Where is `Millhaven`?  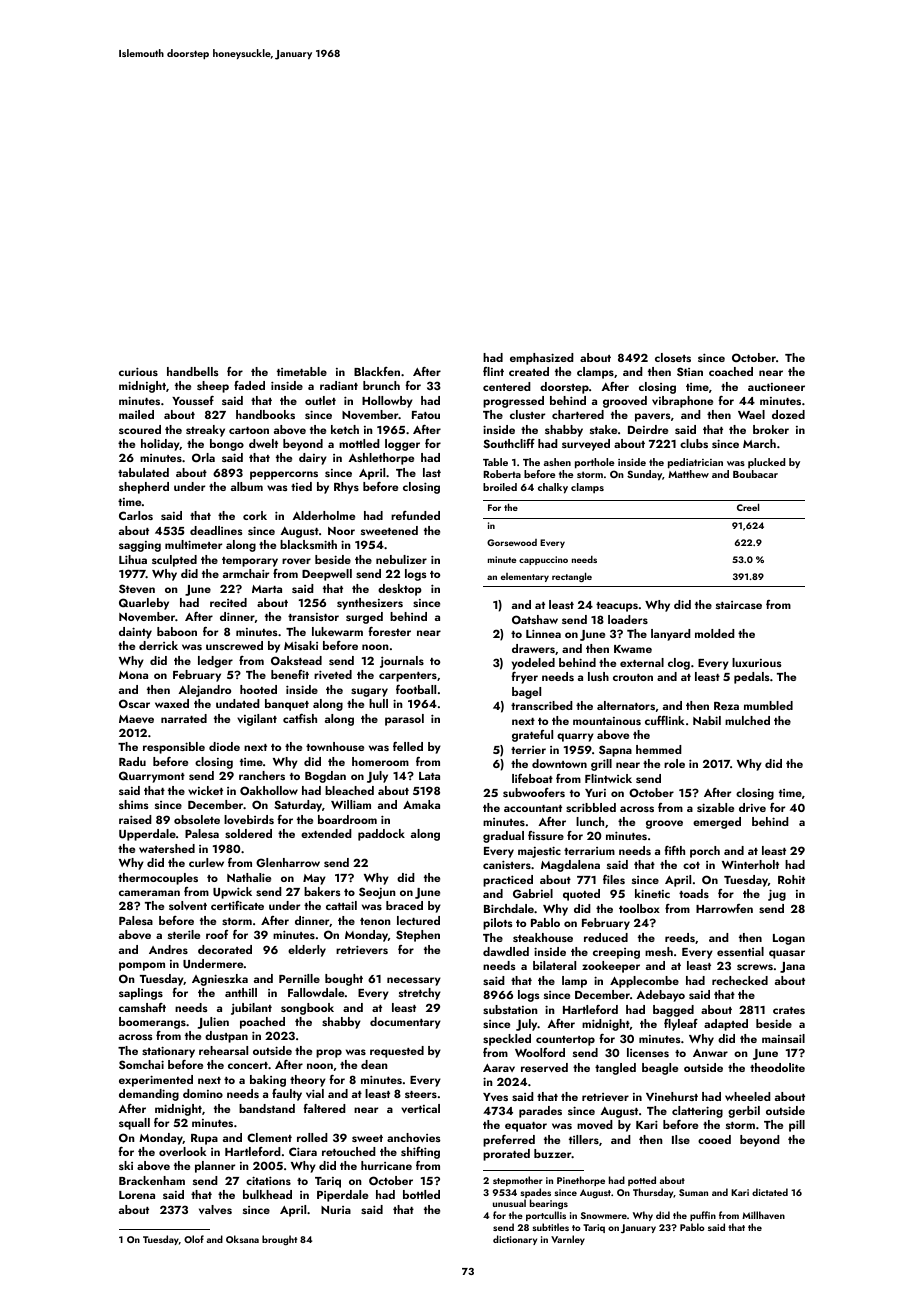 Millhaven is located at coordinates (763, 1215).
